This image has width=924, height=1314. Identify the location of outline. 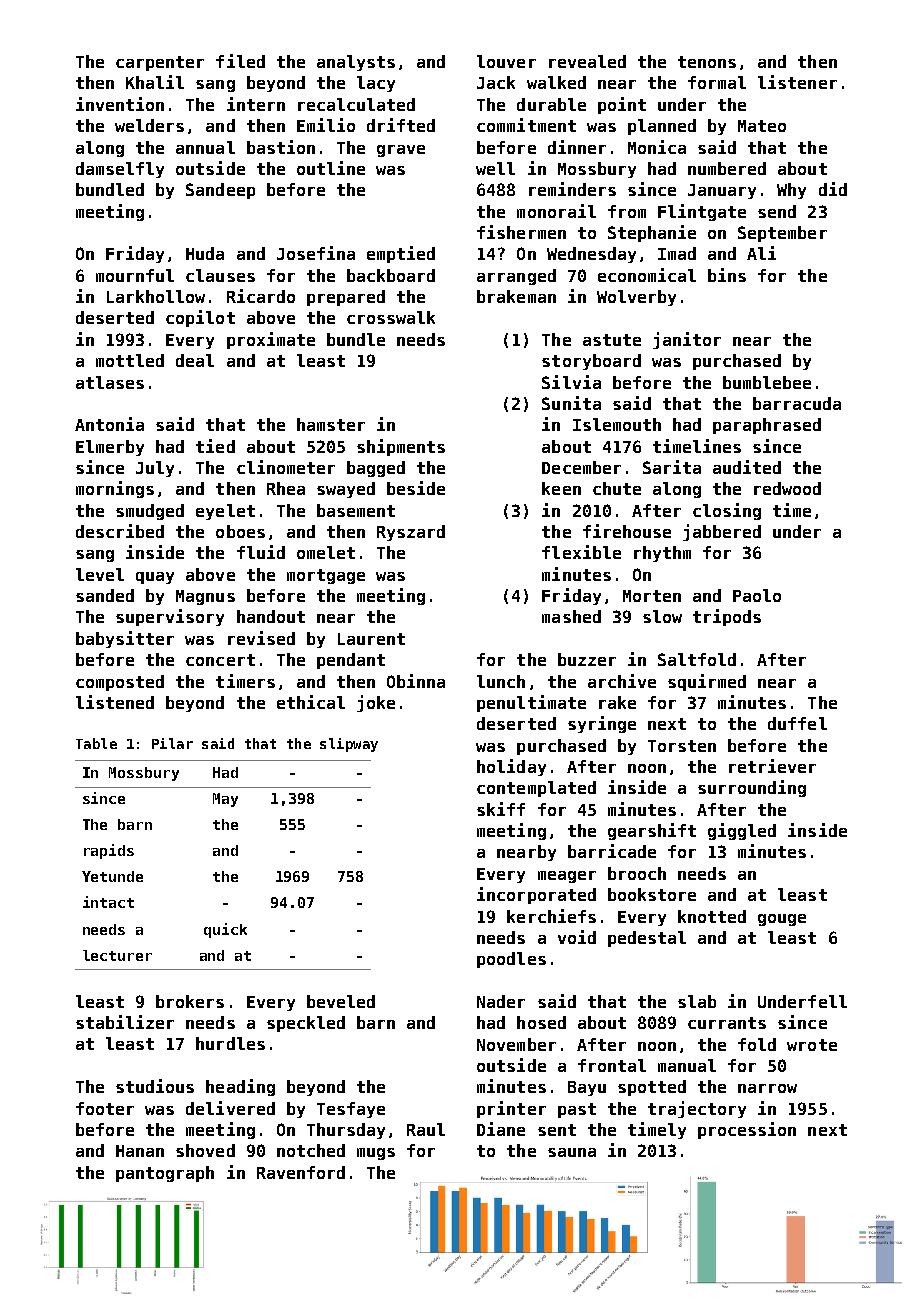
(331, 168).
